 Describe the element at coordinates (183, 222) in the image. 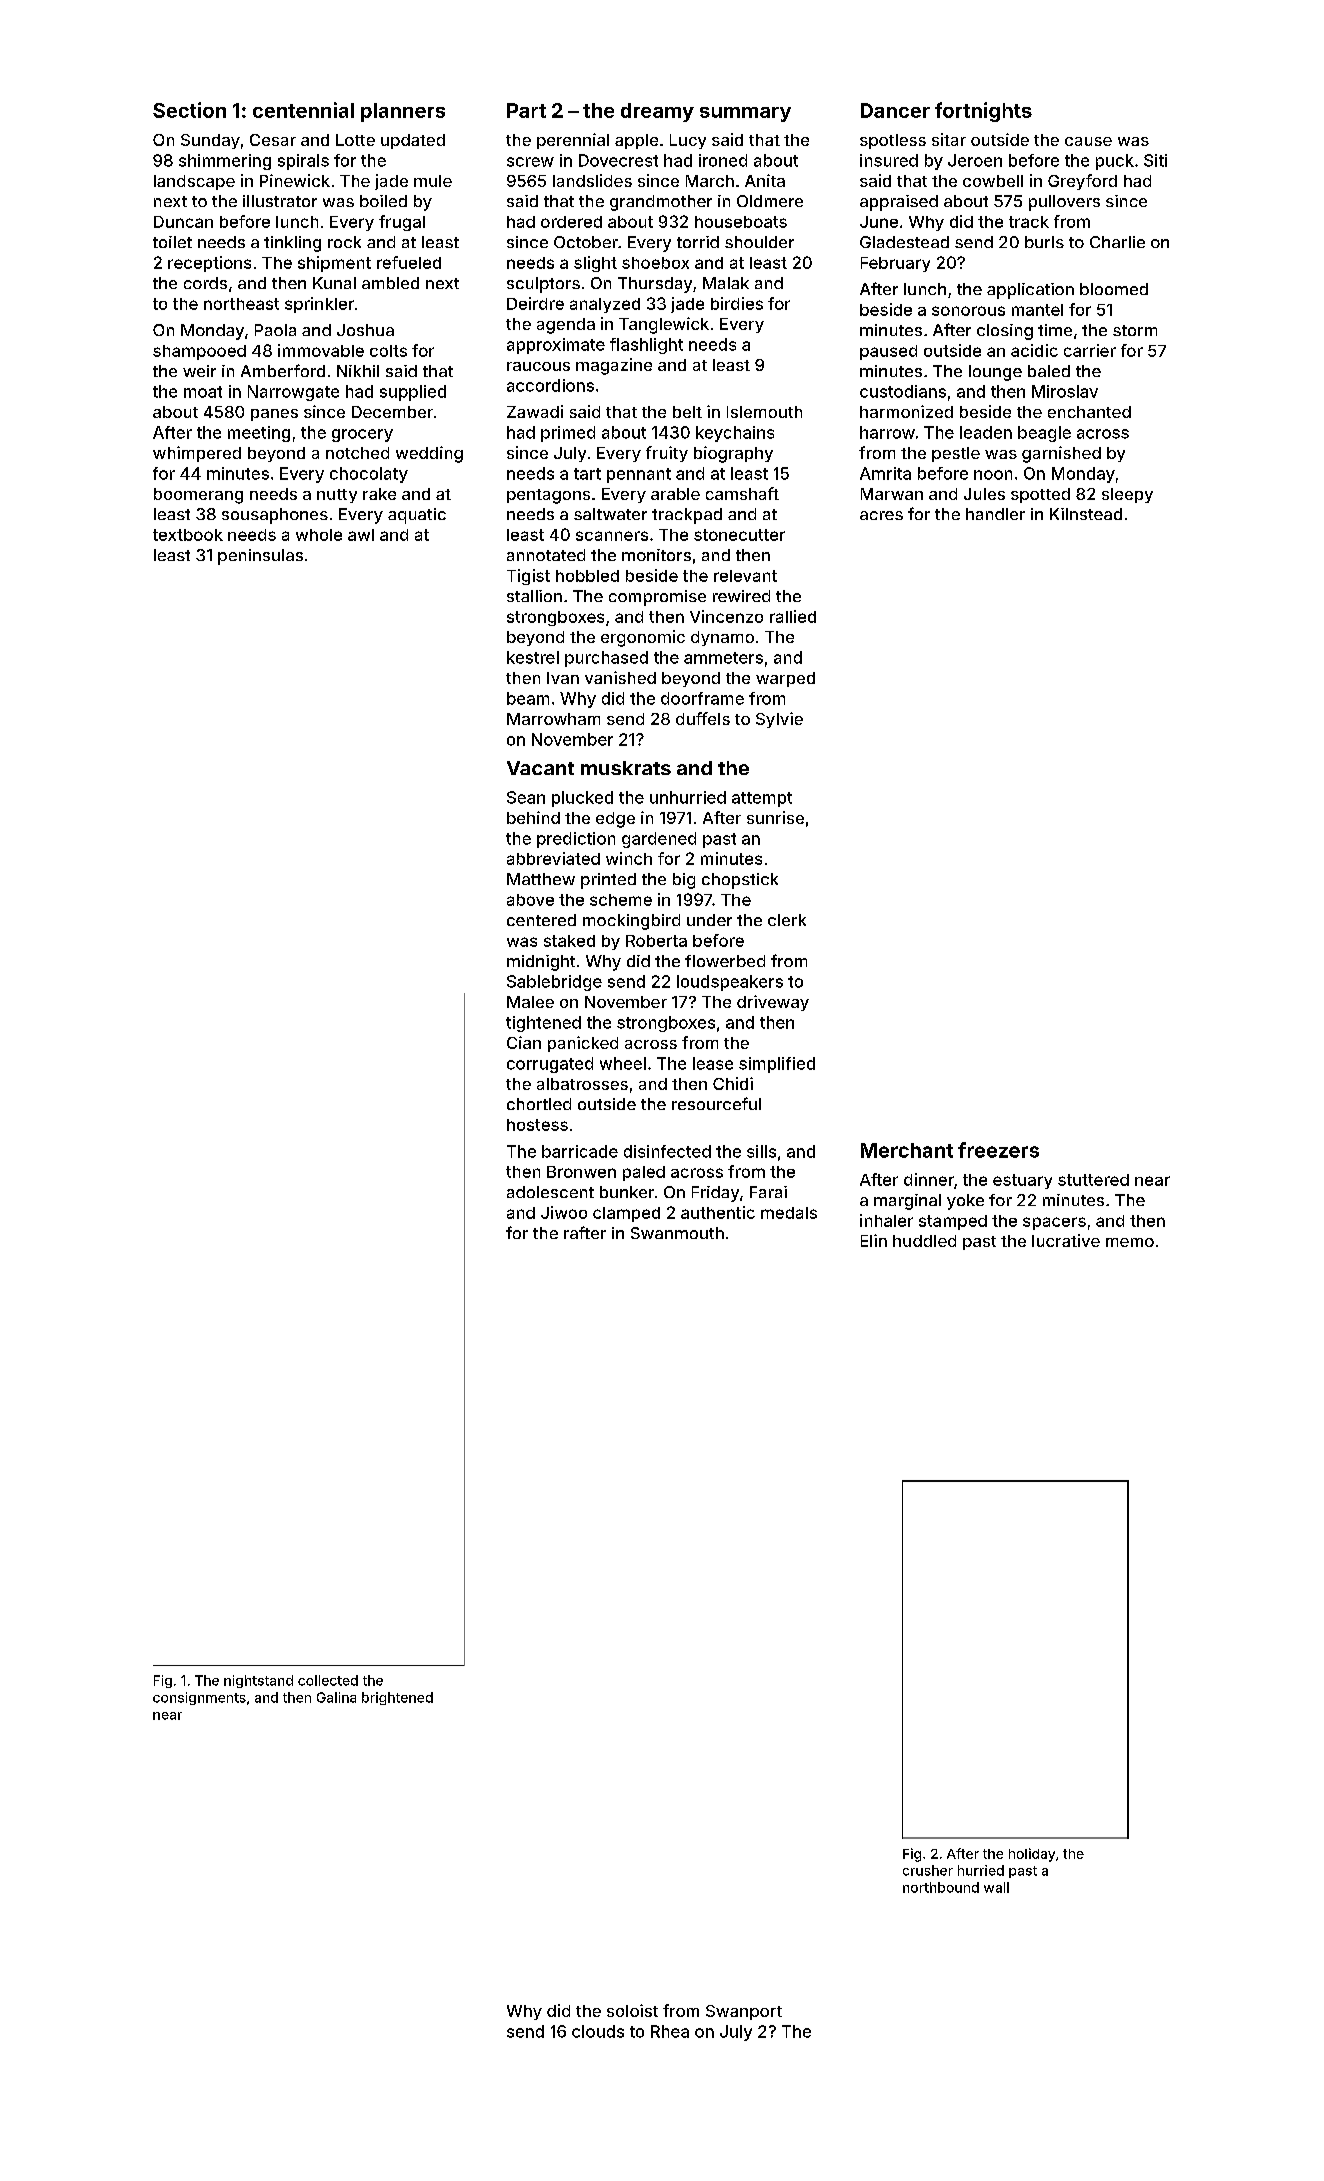

I see `Duncan` at that location.
